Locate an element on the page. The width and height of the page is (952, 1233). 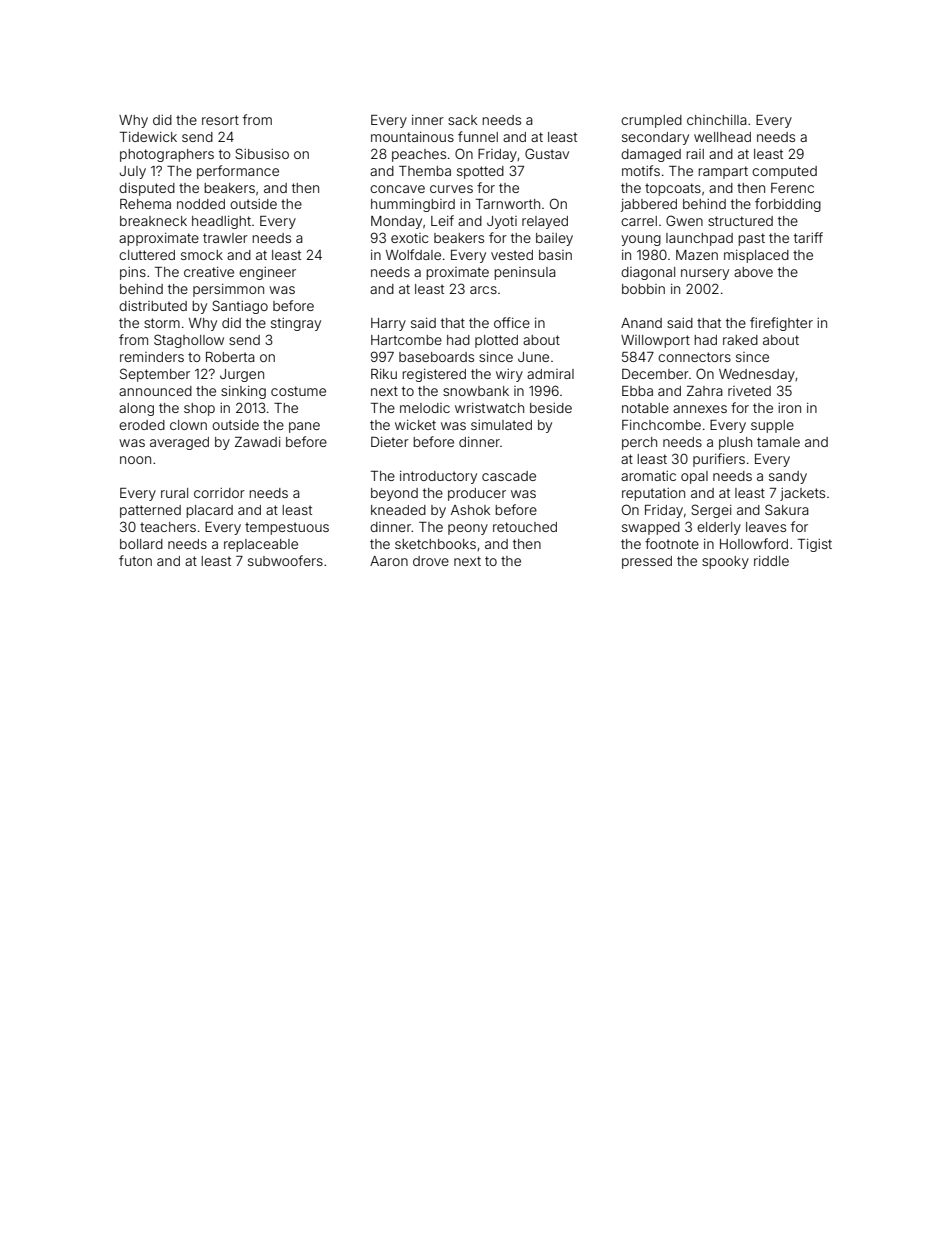
corridor is located at coordinates (219, 493).
